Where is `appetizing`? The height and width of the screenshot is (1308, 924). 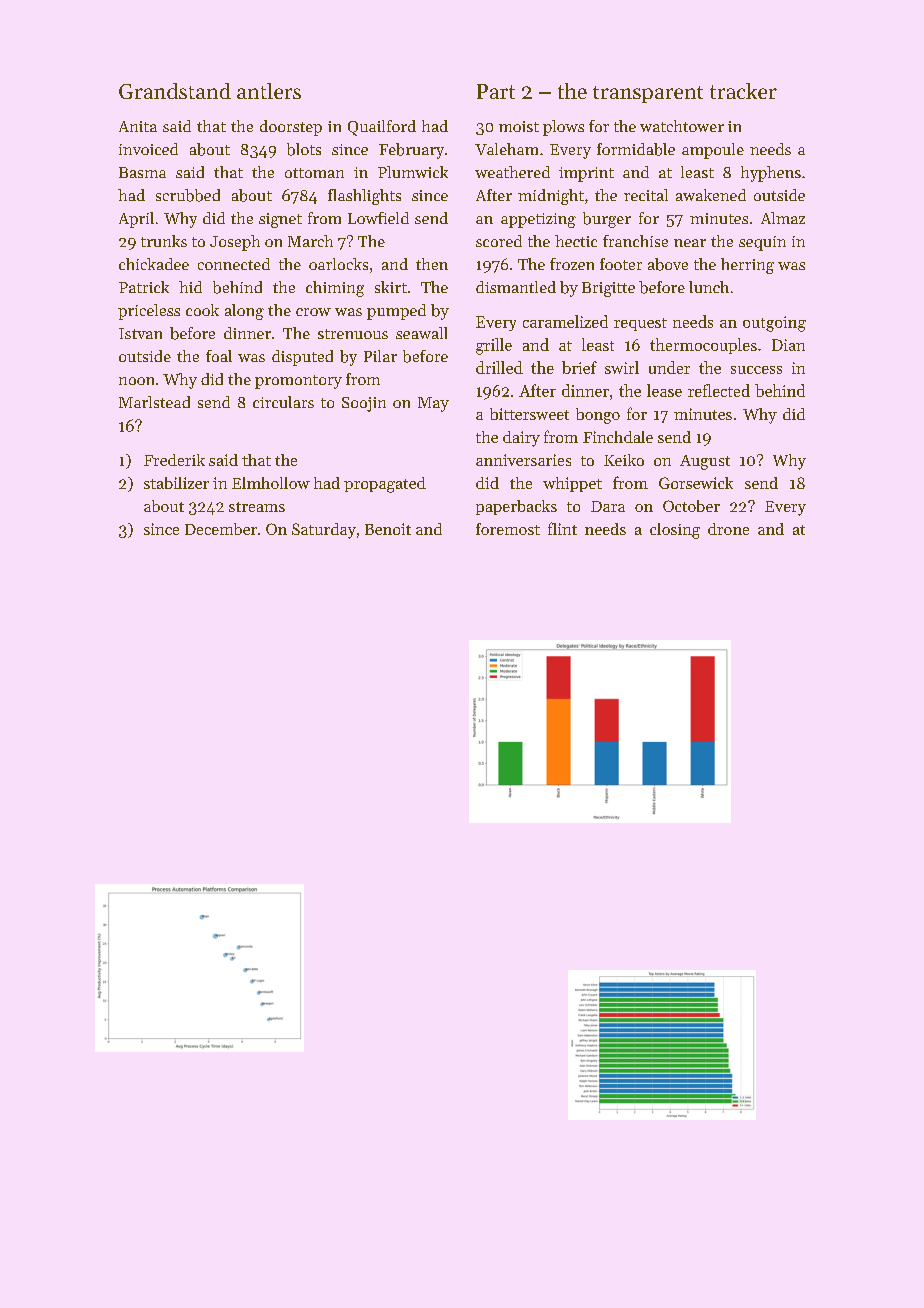
appetizing is located at coordinates (538, 220).
